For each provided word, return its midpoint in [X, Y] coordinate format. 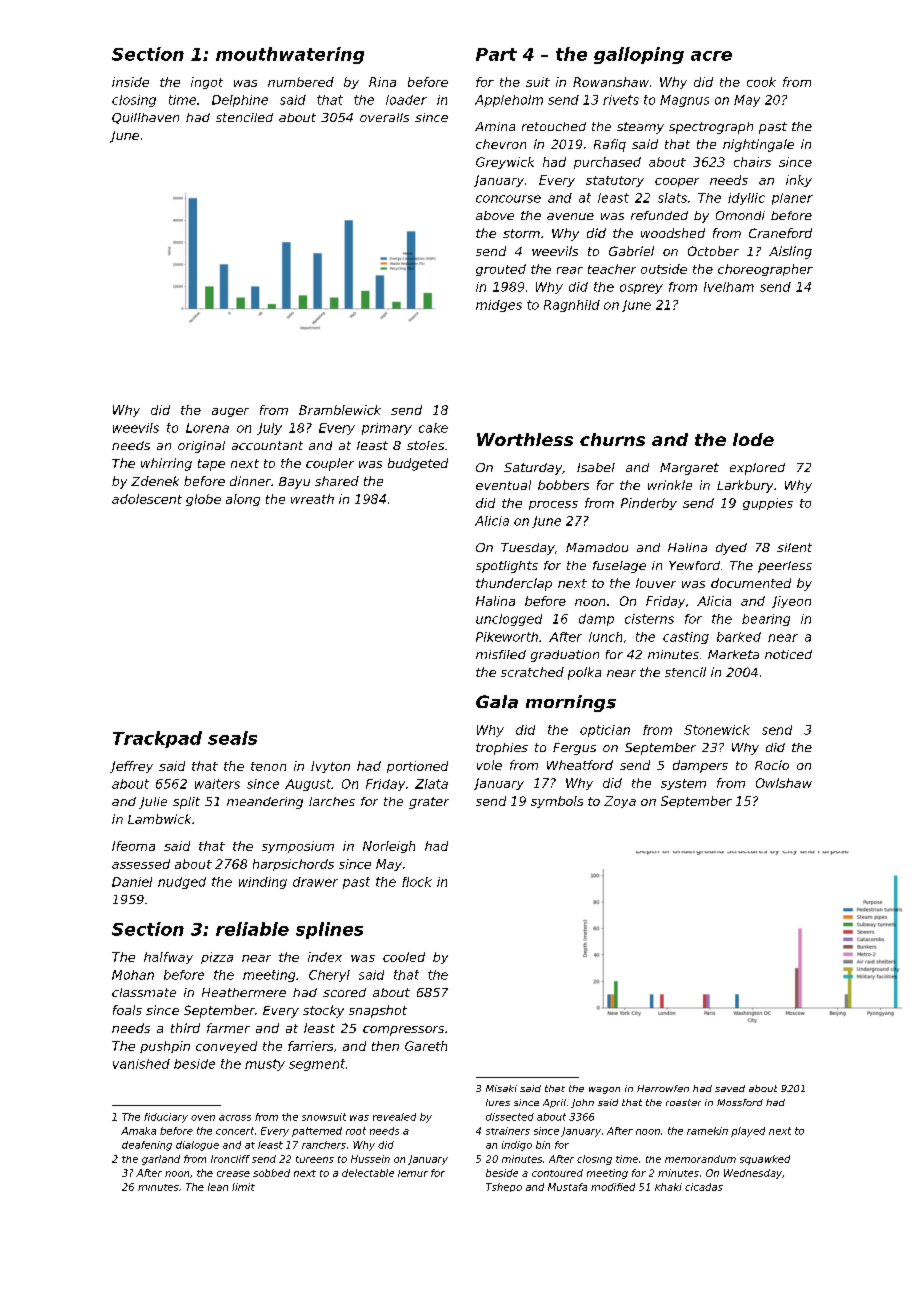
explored [757, 469]
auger [230, 412]
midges [499, 306]
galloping [639, 55]
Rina [382, 82]
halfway [168, 958]
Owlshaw [784, 783]
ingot [207, 83]
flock [417, 882]
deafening [147, 1146]
